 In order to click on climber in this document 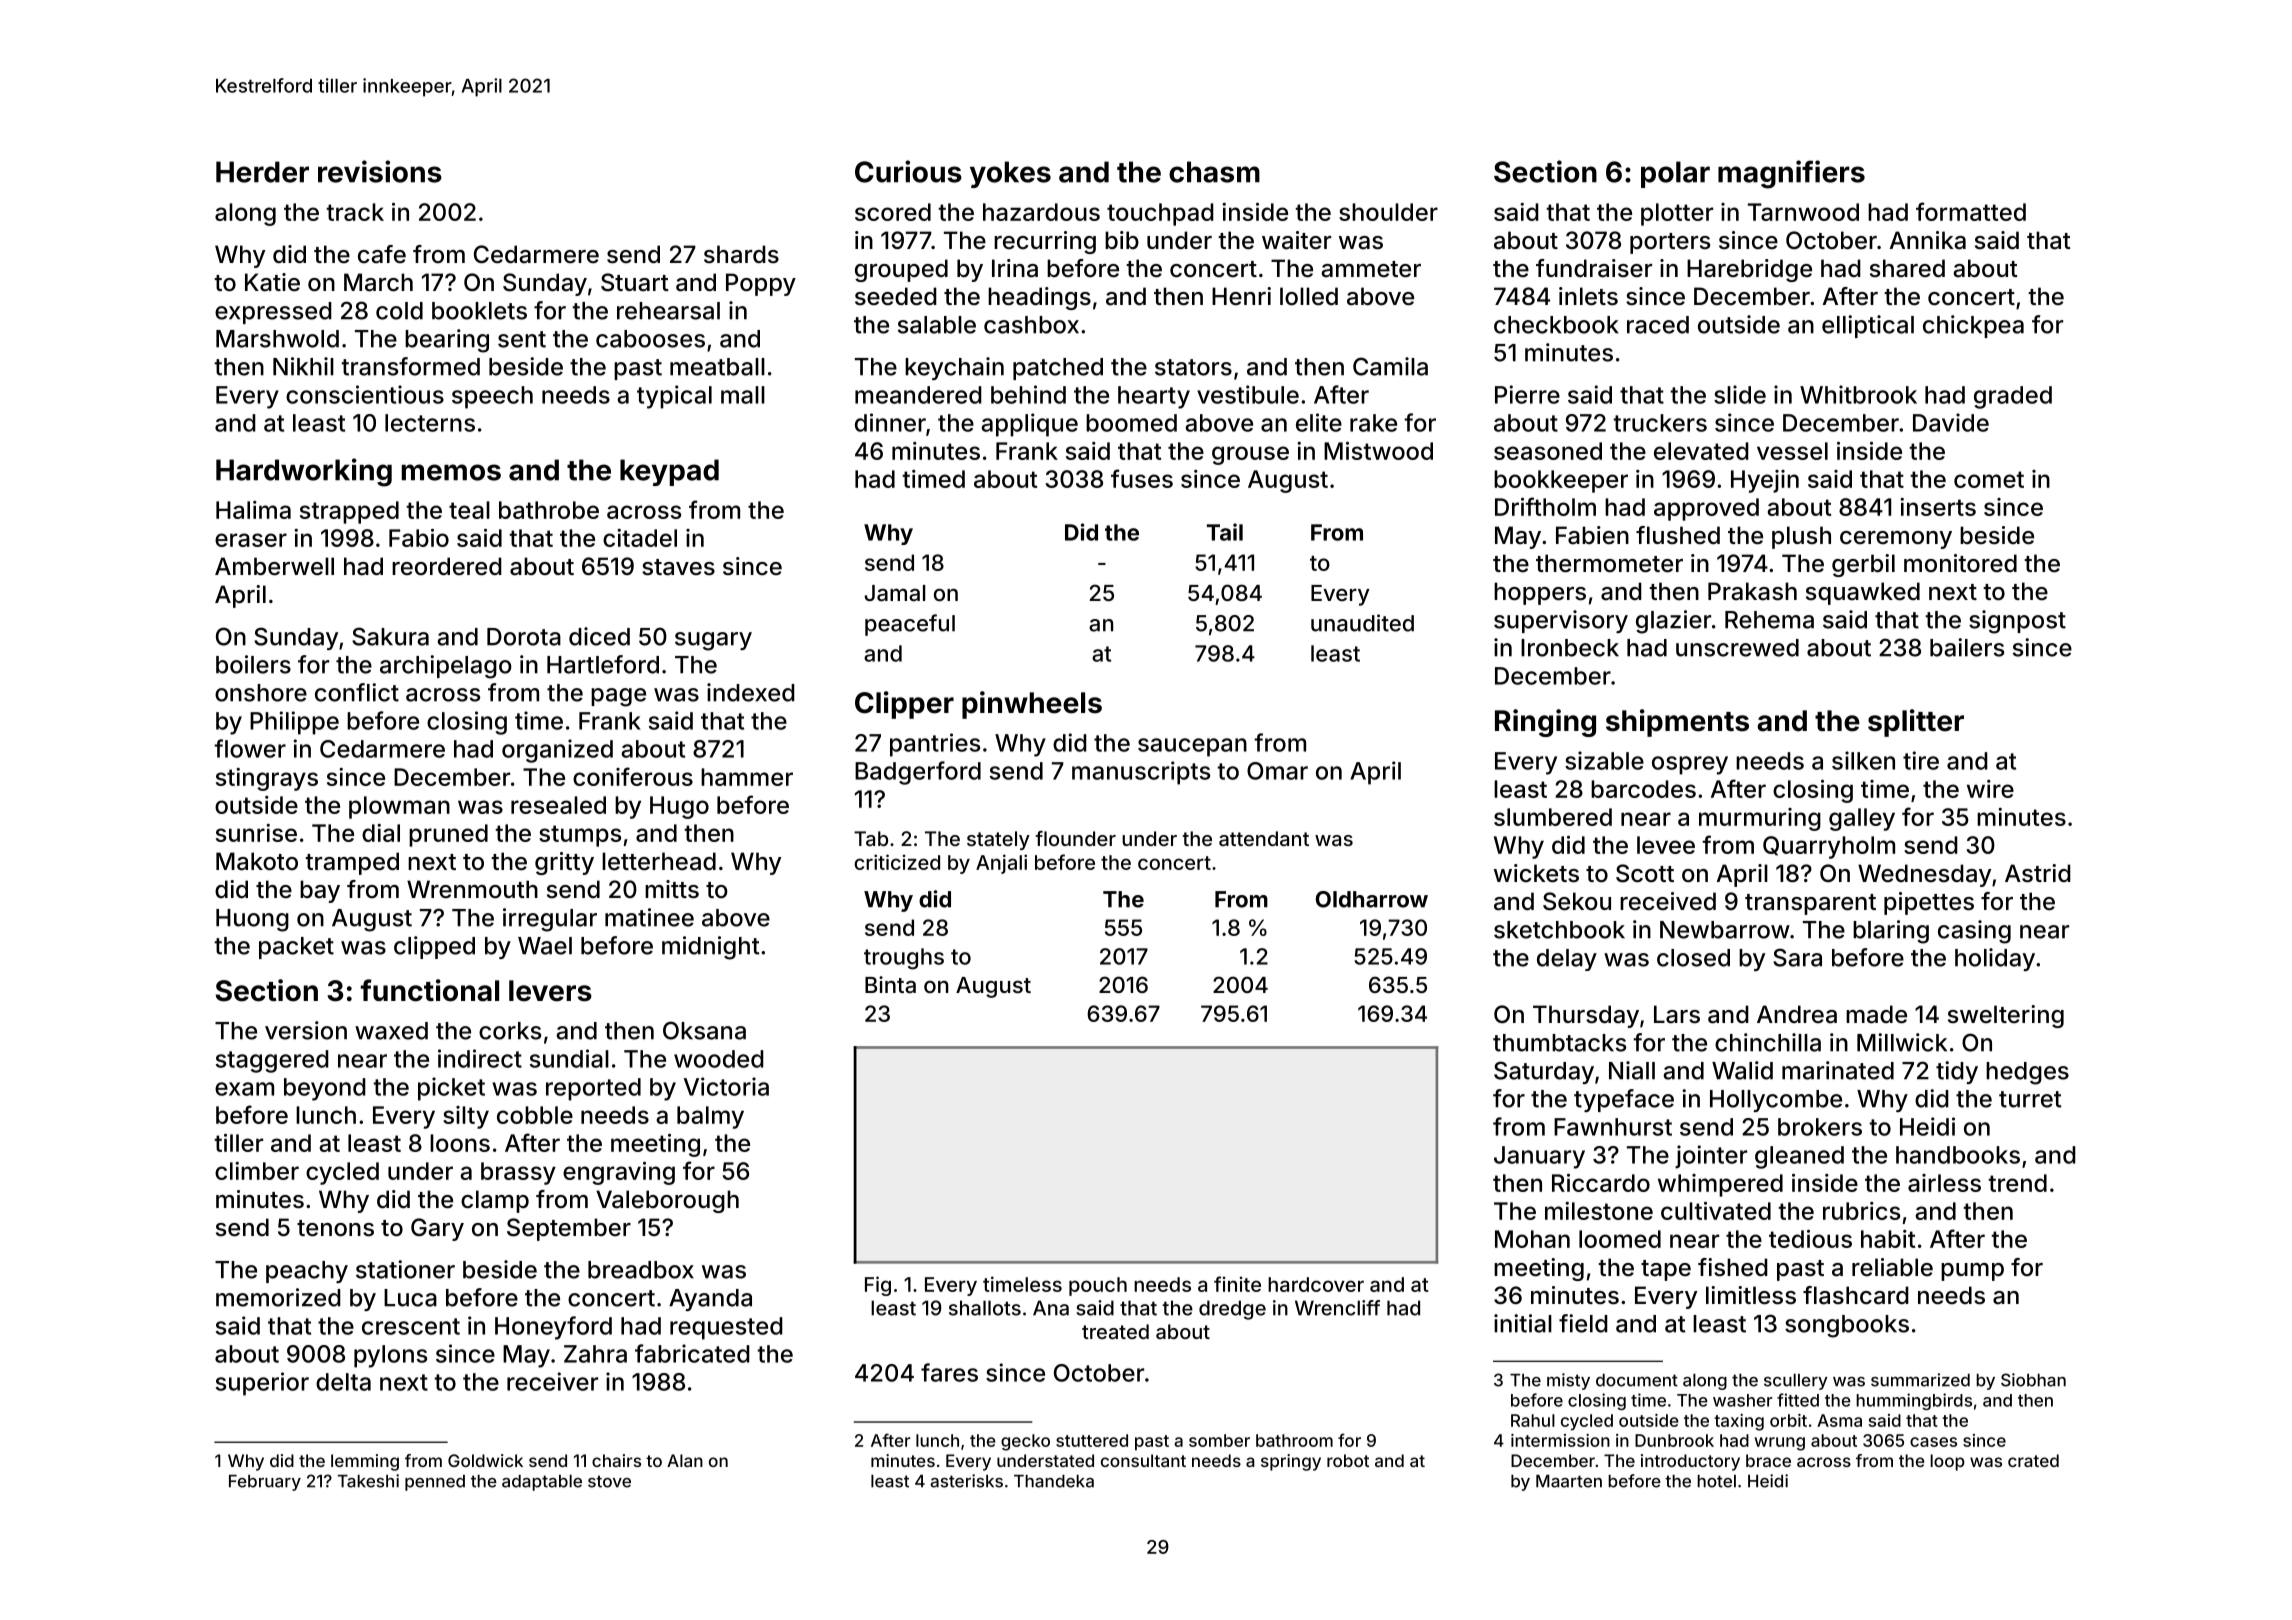, I will do `click(257, 1171)`.
